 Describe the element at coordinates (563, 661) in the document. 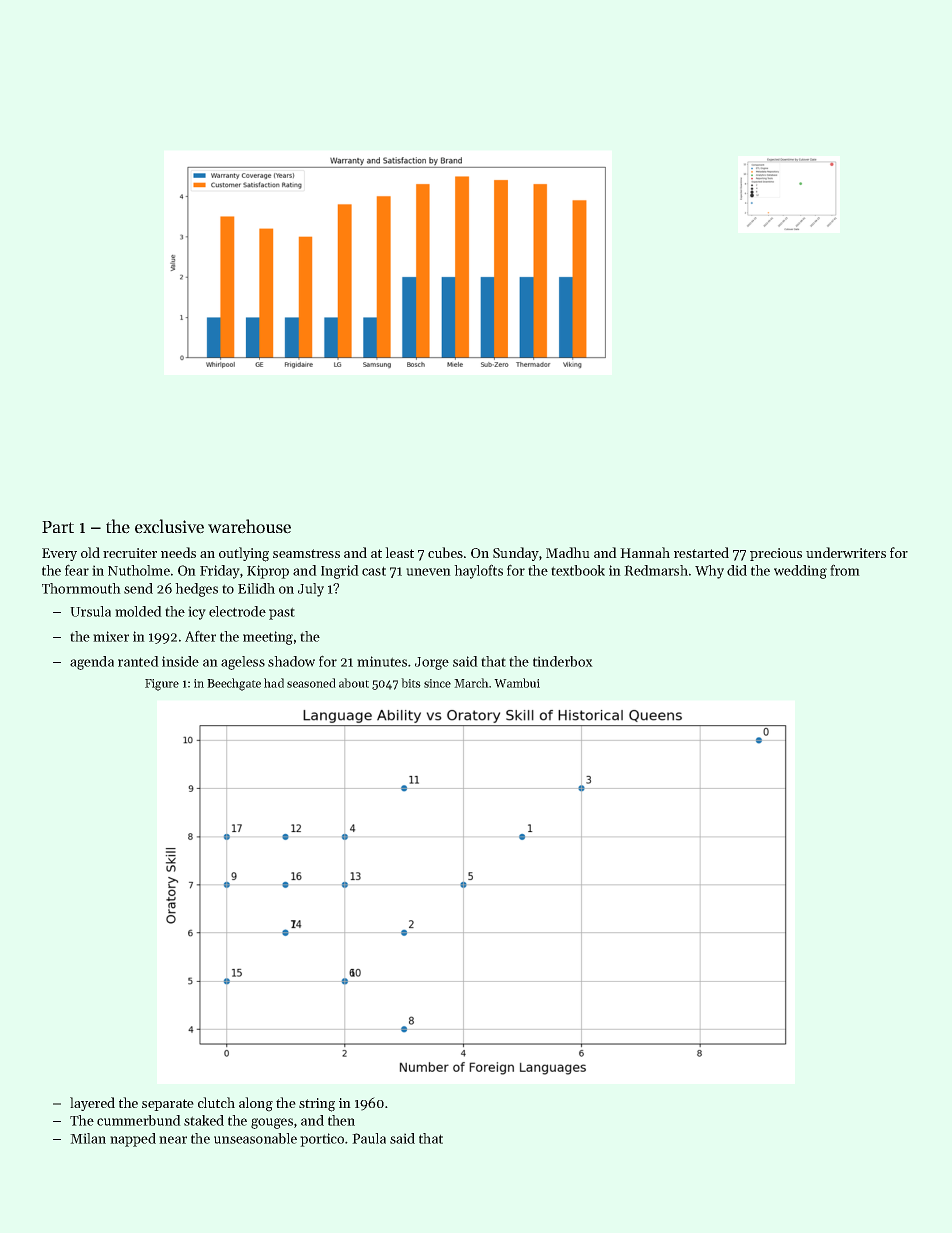

I see `tinderbox` at that location.
